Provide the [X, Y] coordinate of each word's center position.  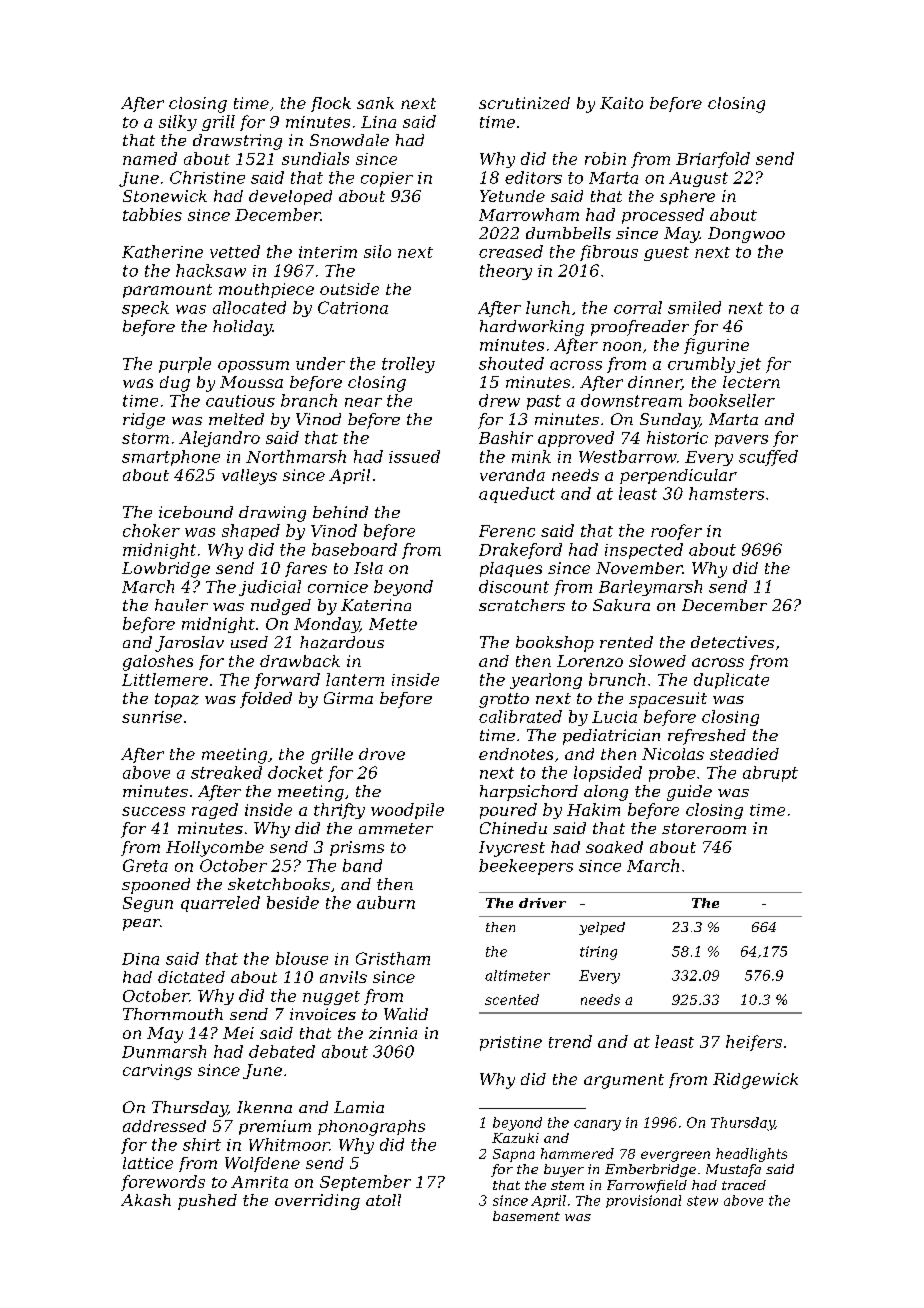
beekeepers [526, 867]
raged [215, 811]
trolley [408, 365]
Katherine [162, 251]
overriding [317, 1202]
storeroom [704, 828]
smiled [694, 307]
